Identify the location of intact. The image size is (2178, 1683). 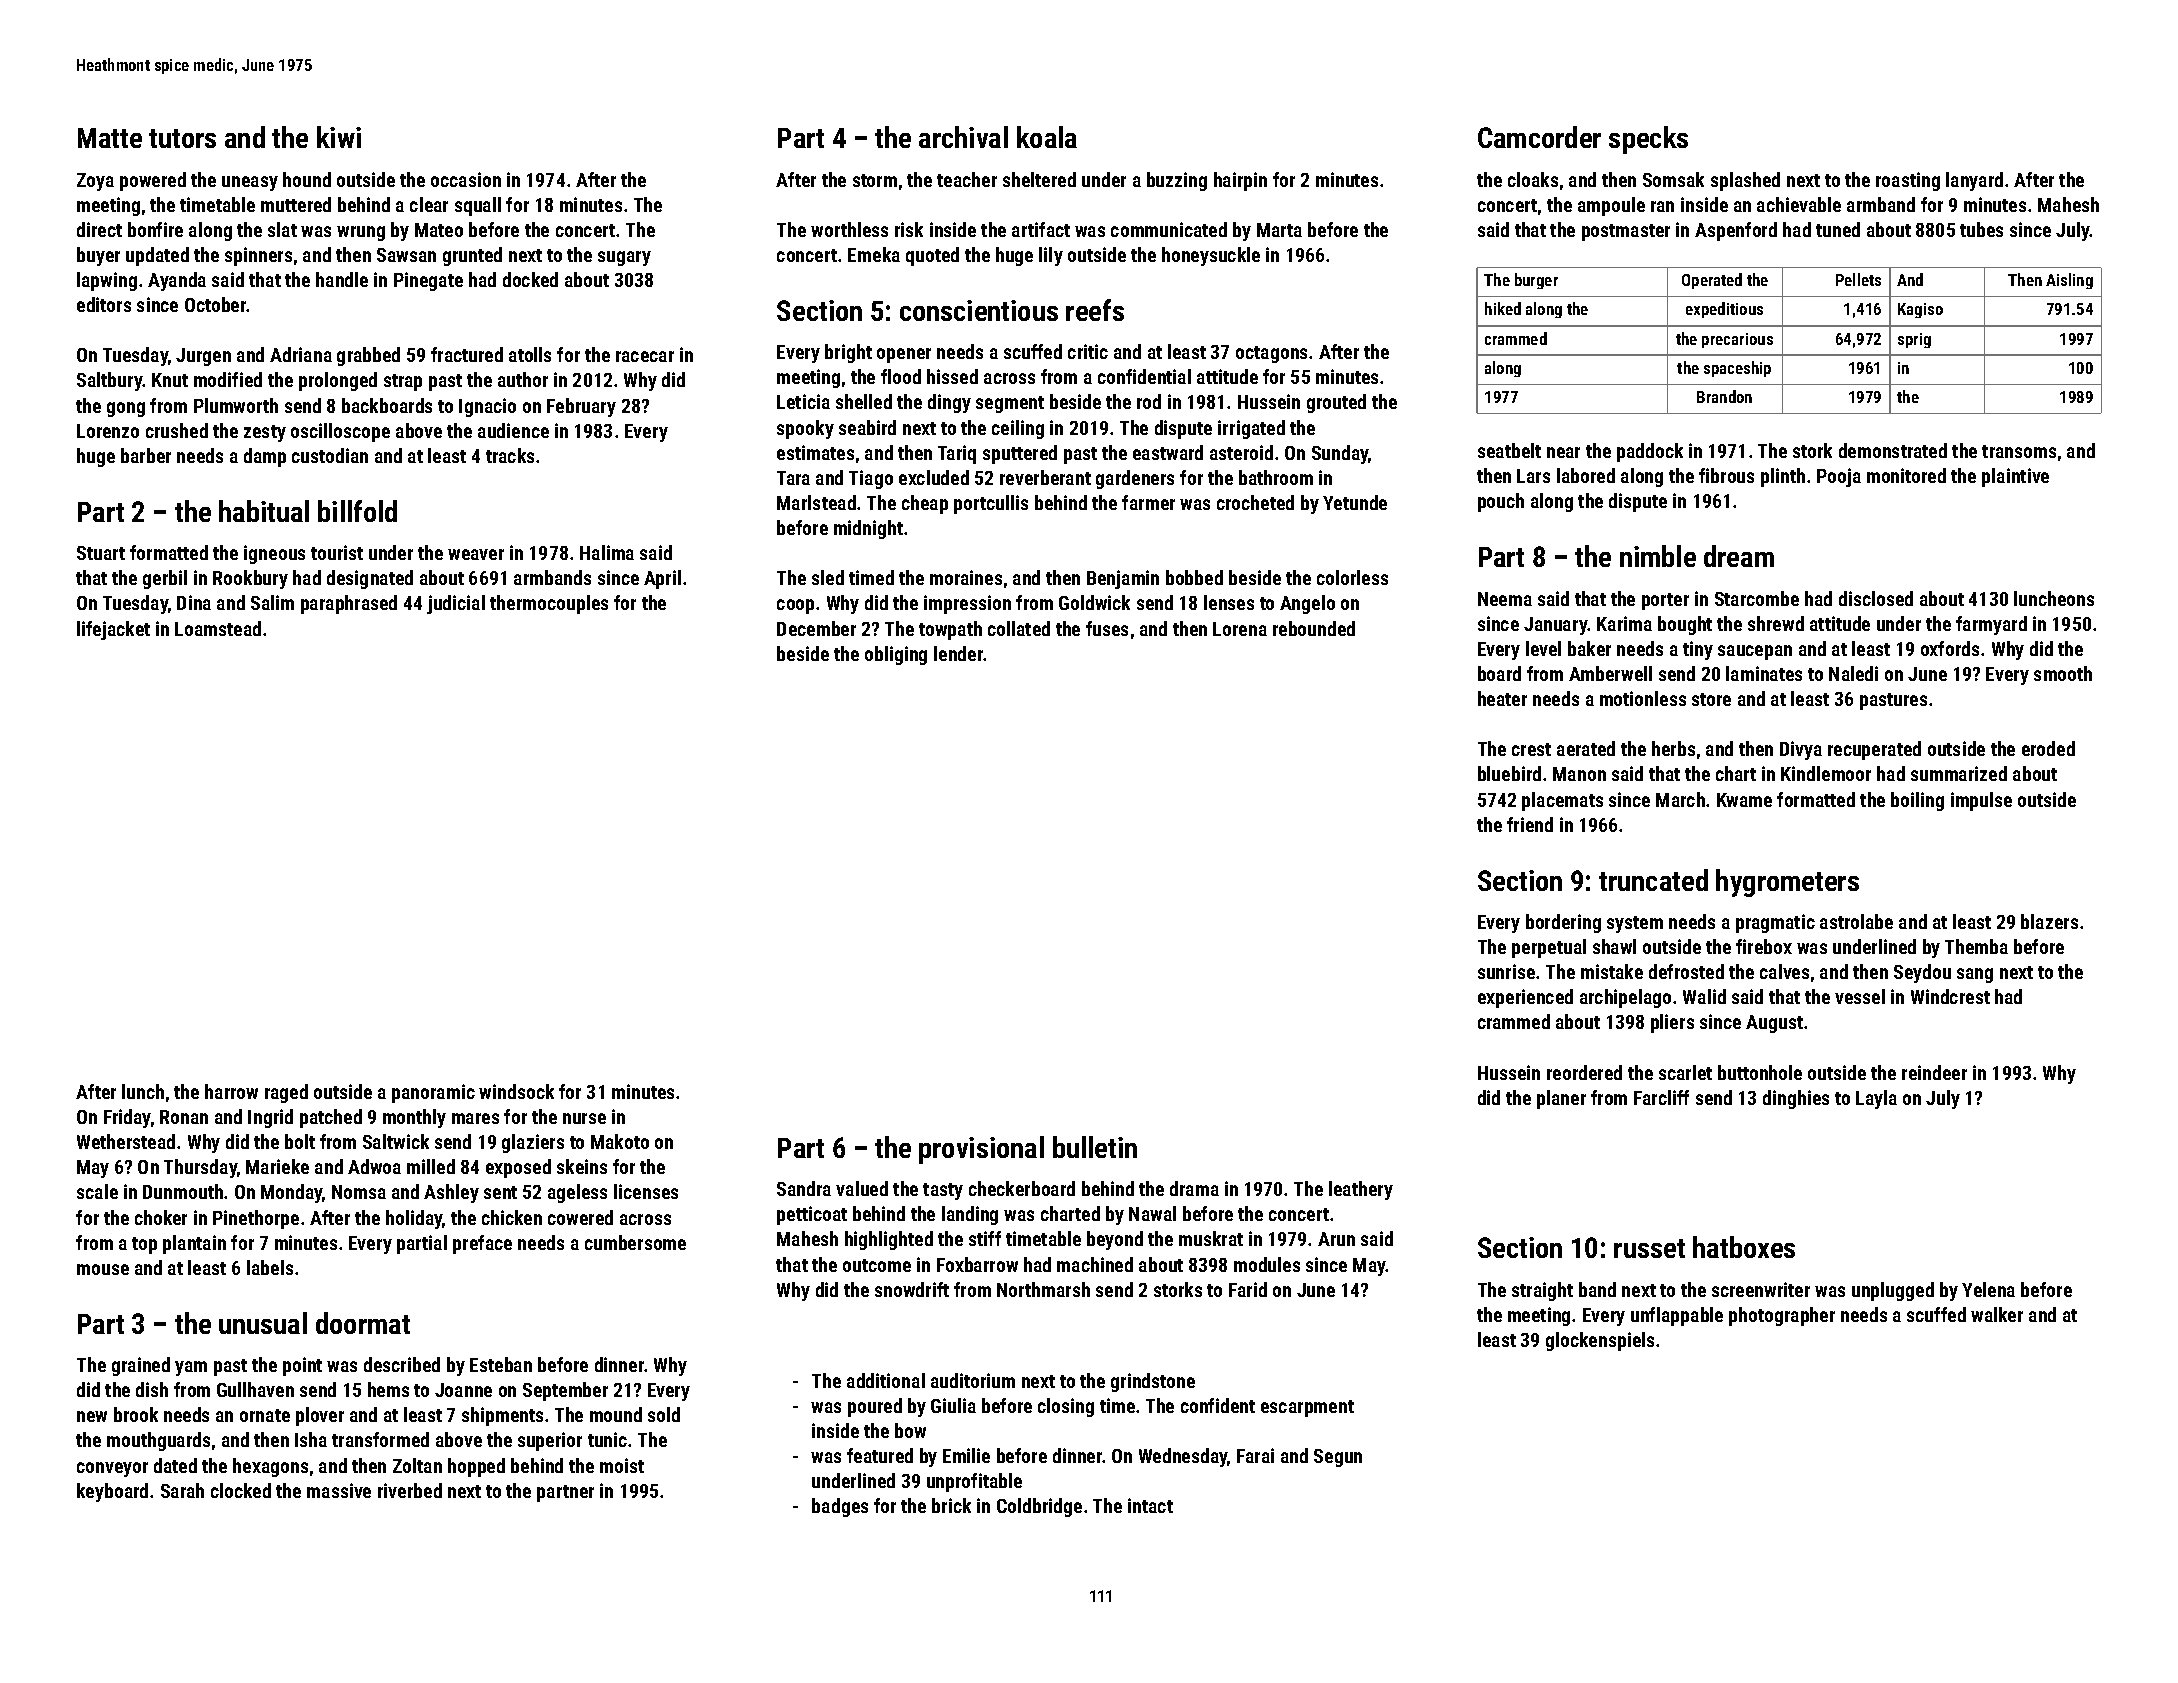
(1150, 1505).
